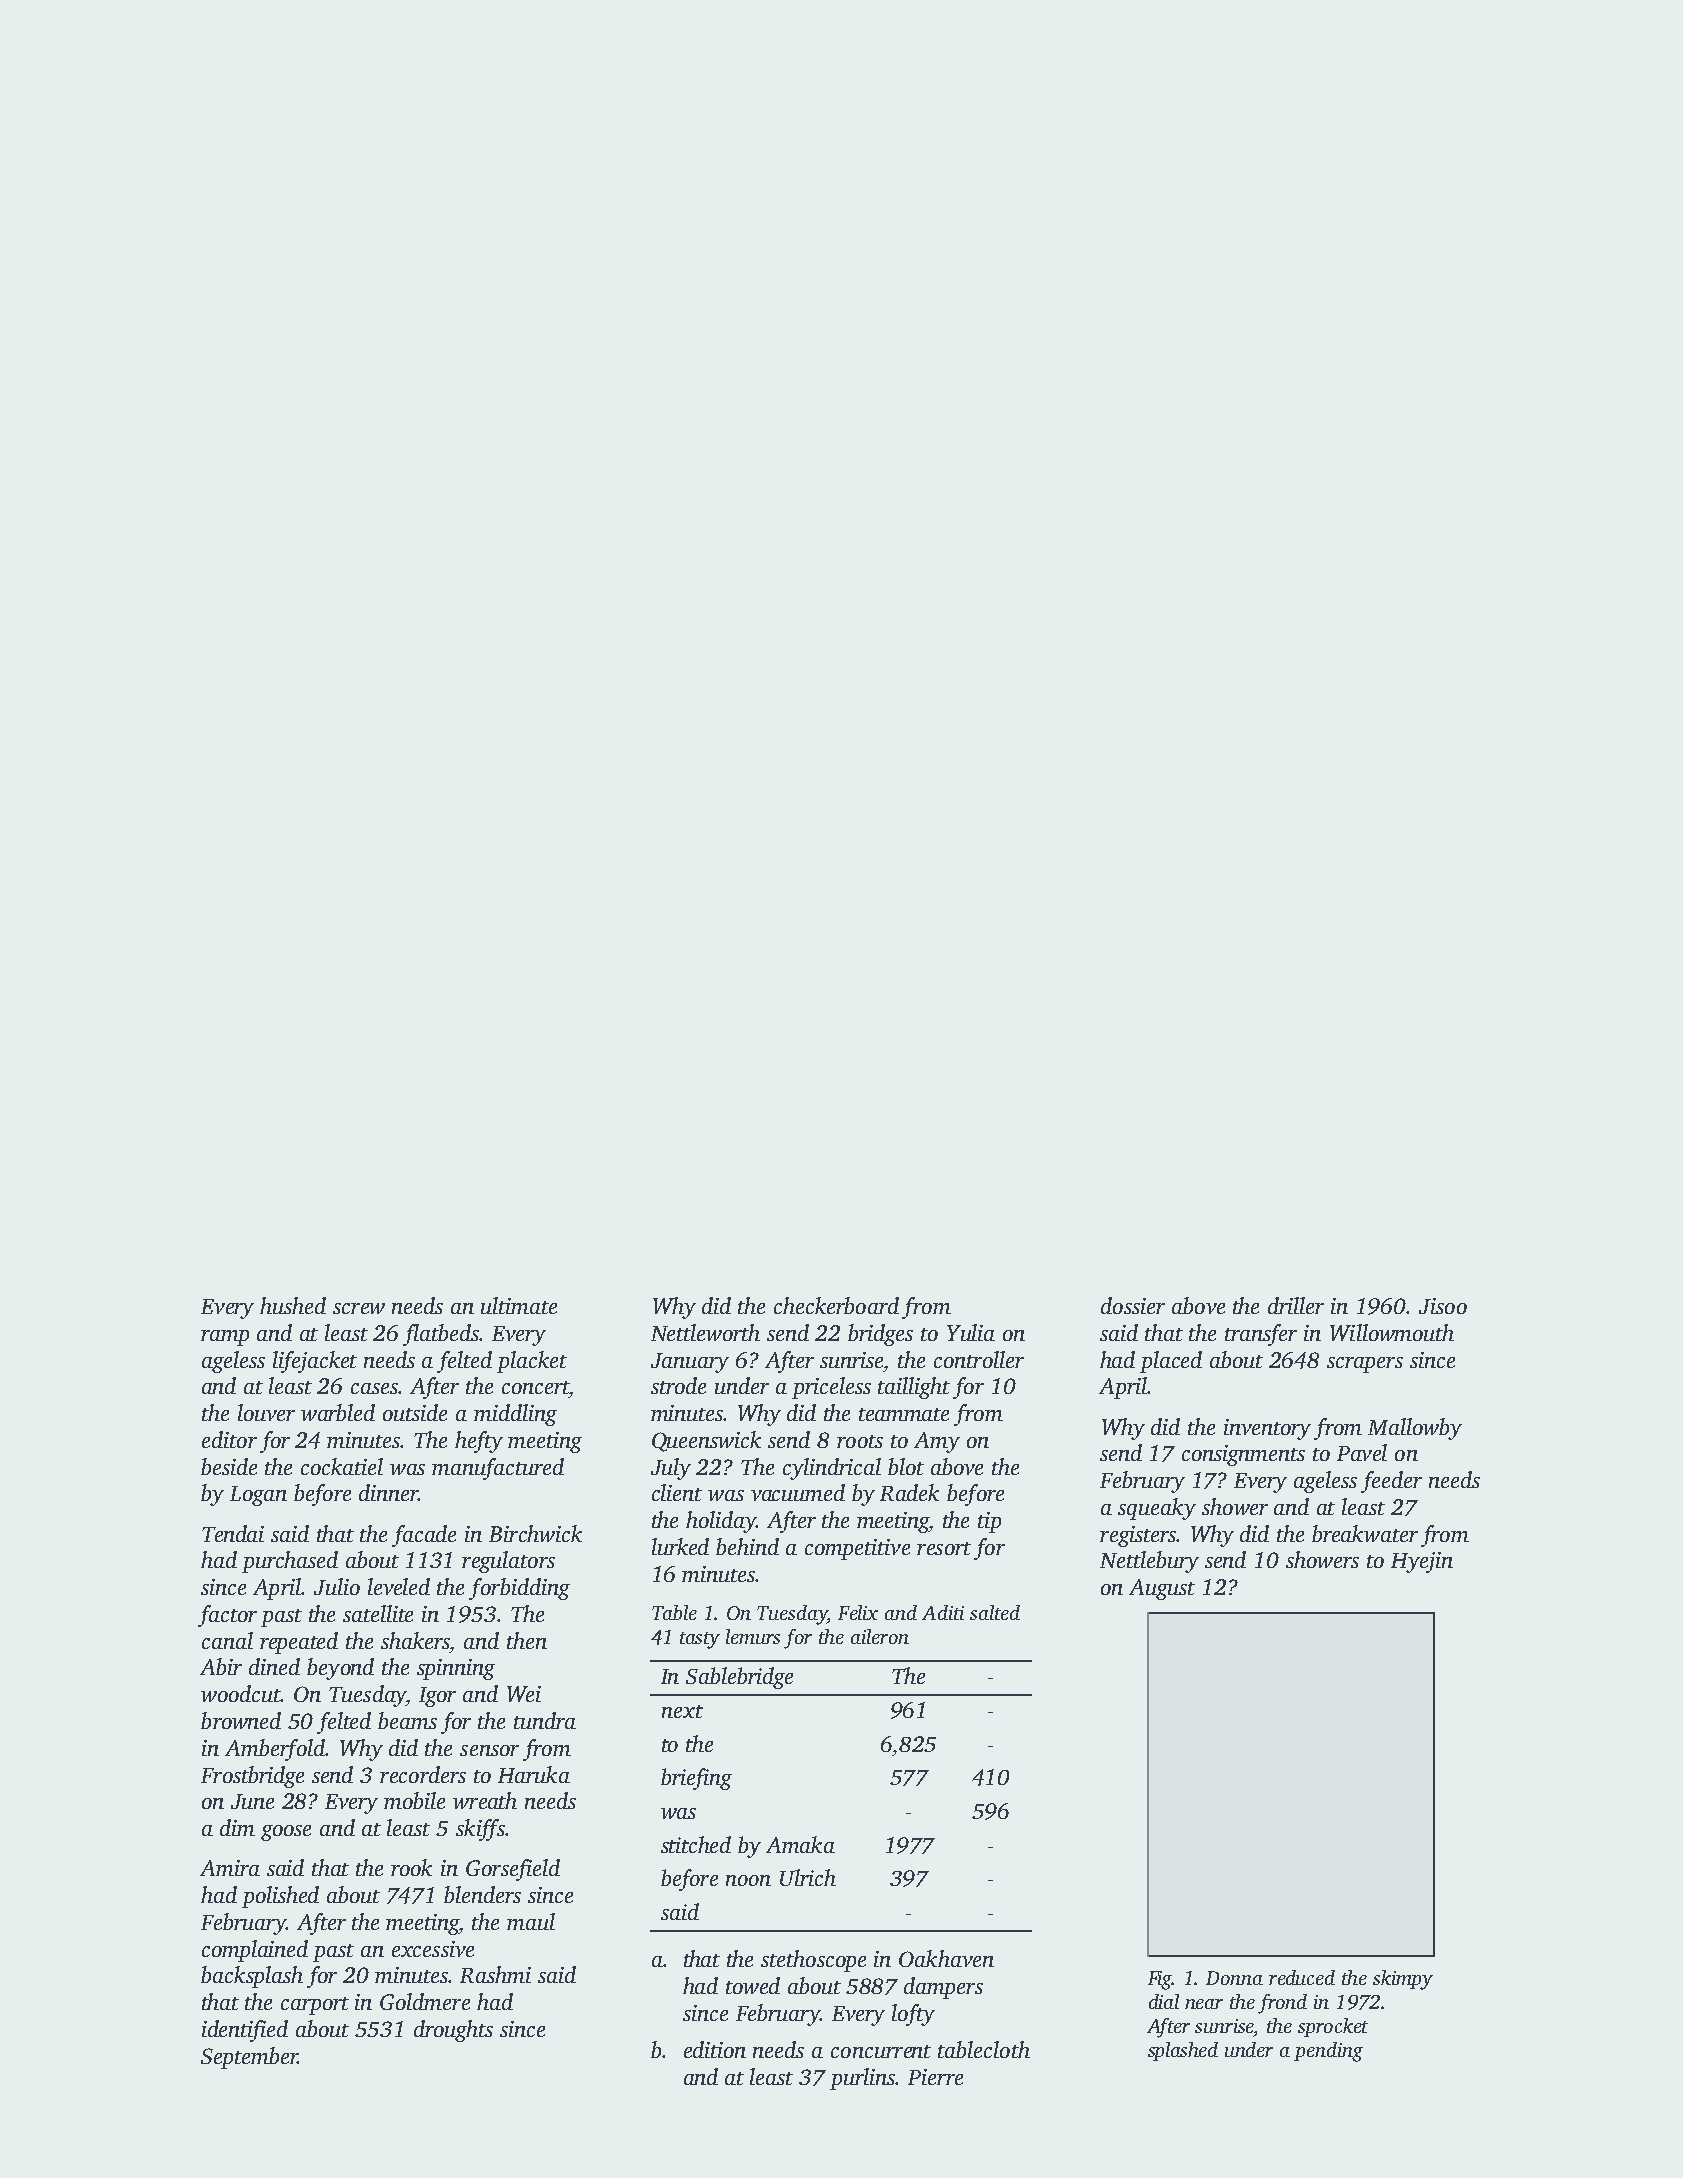 The height and width of the image is (2178, 1683). I want to click on Mallowby, so click(1415, 1429).
